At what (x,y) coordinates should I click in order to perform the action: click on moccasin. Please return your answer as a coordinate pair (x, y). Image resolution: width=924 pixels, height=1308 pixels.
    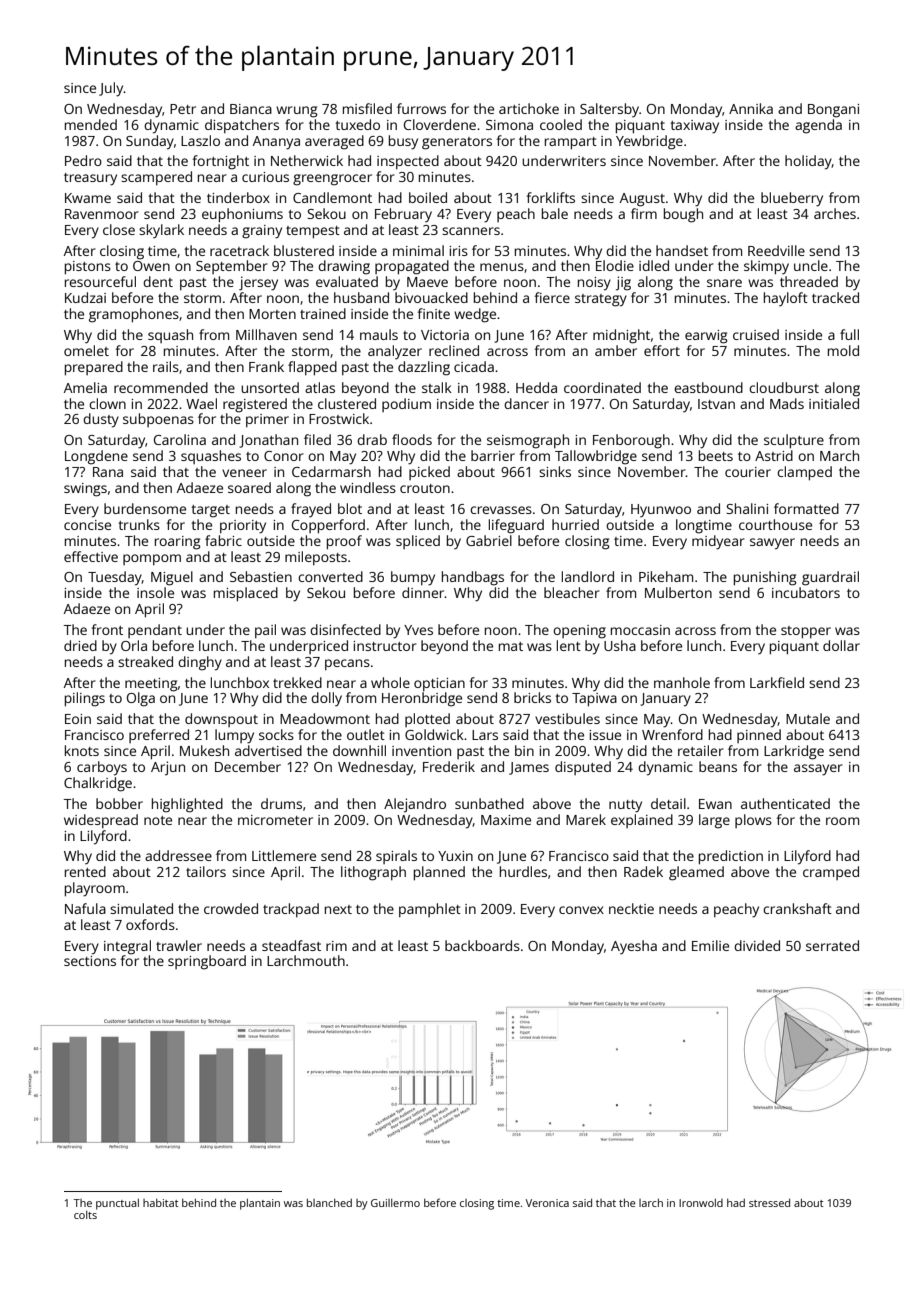
    Looking at the image, I should click on (640, 630).
